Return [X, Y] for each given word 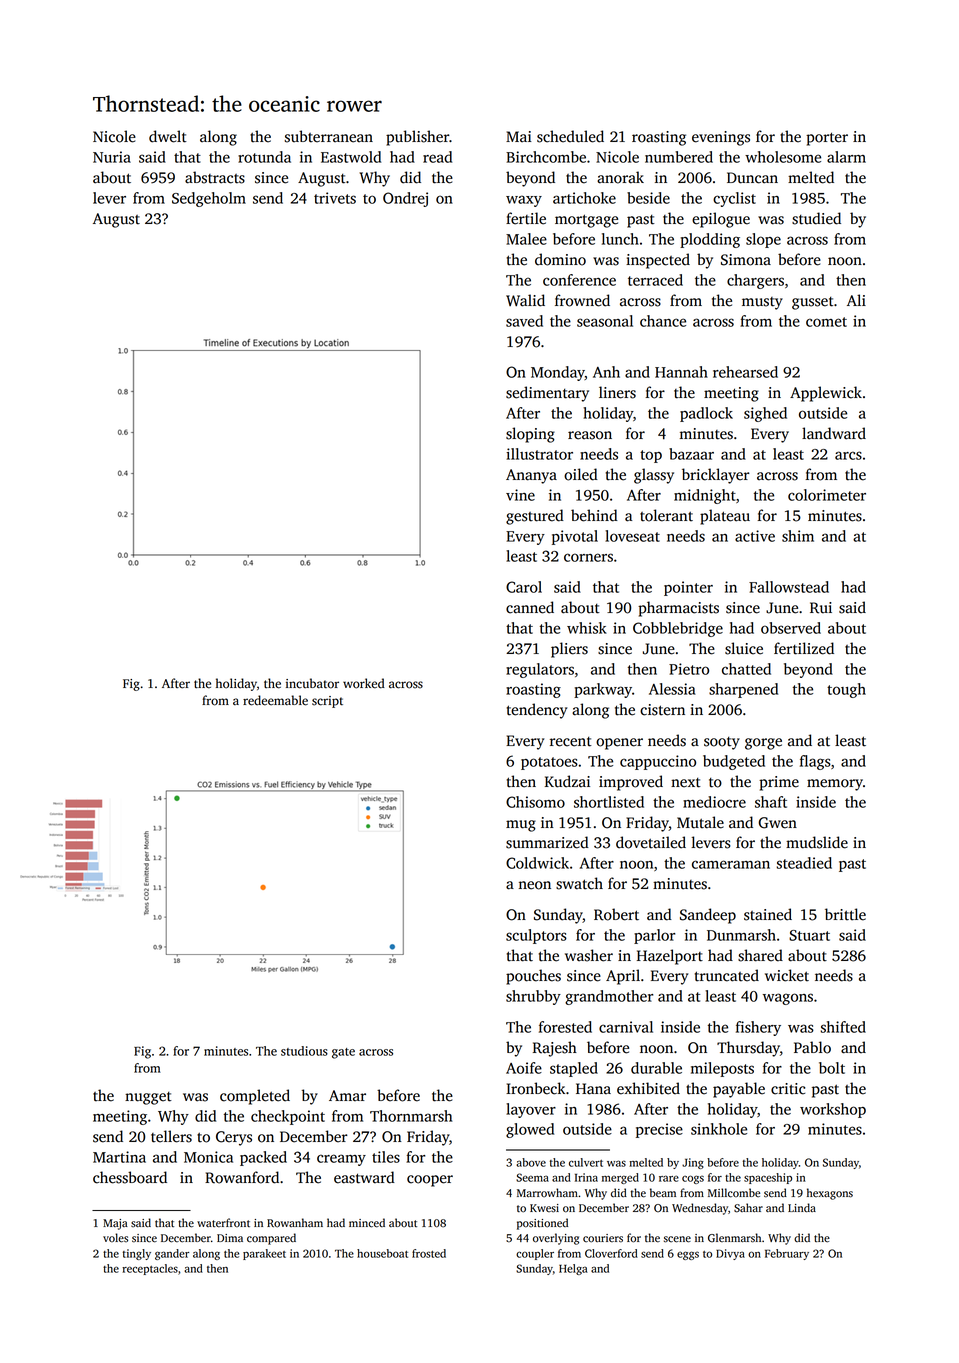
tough [846, 690]
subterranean [328, 136]
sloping [530, 435]
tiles [386, 1157]
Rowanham [295, 1223]
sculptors [536, 936]
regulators [540, 670]
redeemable [275, 700]
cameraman [731, 864]
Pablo [812, 1047]
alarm [846, 157]
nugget [148, 1098]
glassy [654, 476]
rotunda [264, 157]
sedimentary [547, 394]
